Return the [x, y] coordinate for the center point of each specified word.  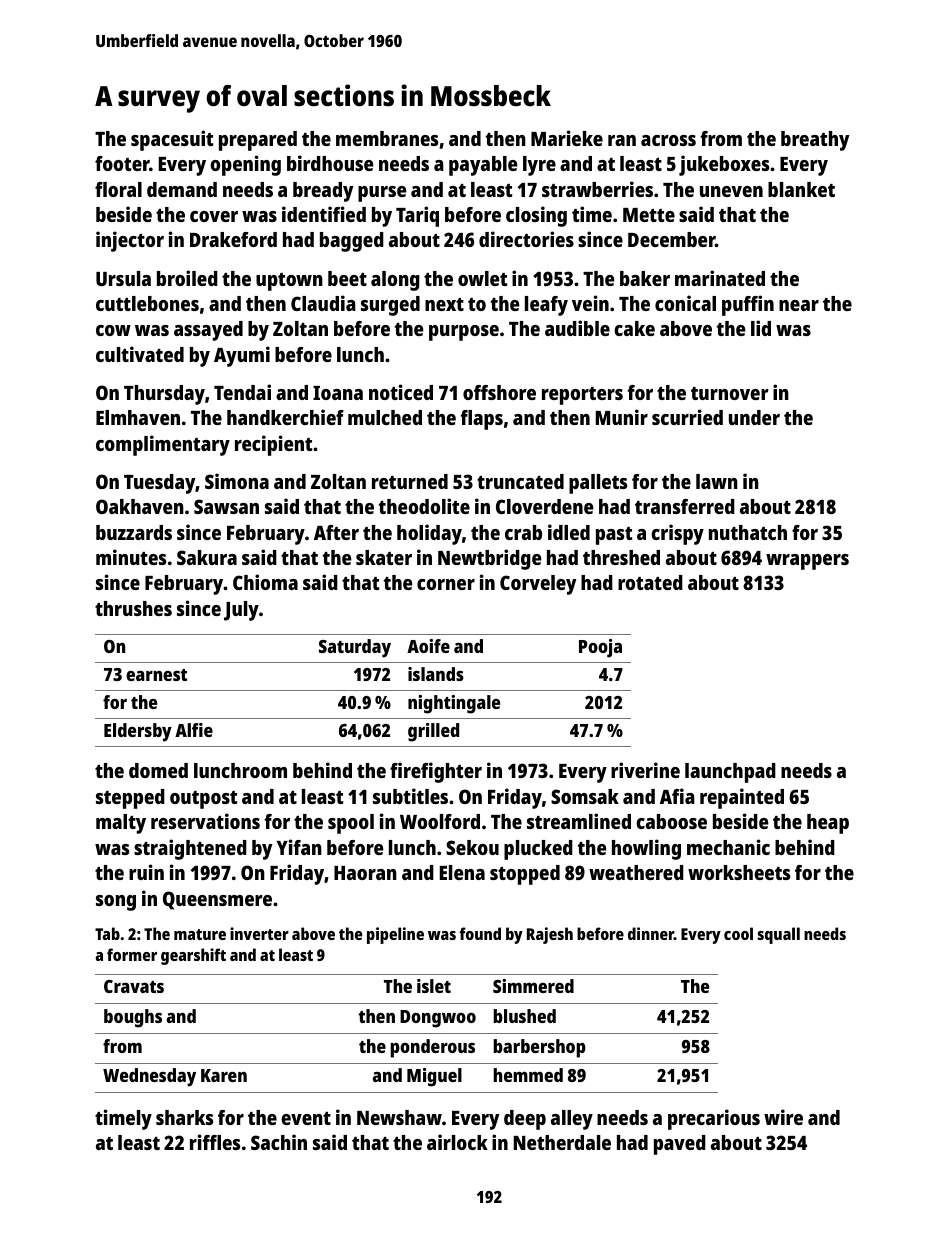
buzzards [134, 532]
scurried [687, 417]
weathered [636, 872]
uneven [731, 191]
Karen [224, 1075]
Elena [462, 872]
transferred [685, 506]
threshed [621, 557]
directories [526, 239]
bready [323, 192]
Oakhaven [140, 506]
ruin [146, 872]
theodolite [424, 506]
